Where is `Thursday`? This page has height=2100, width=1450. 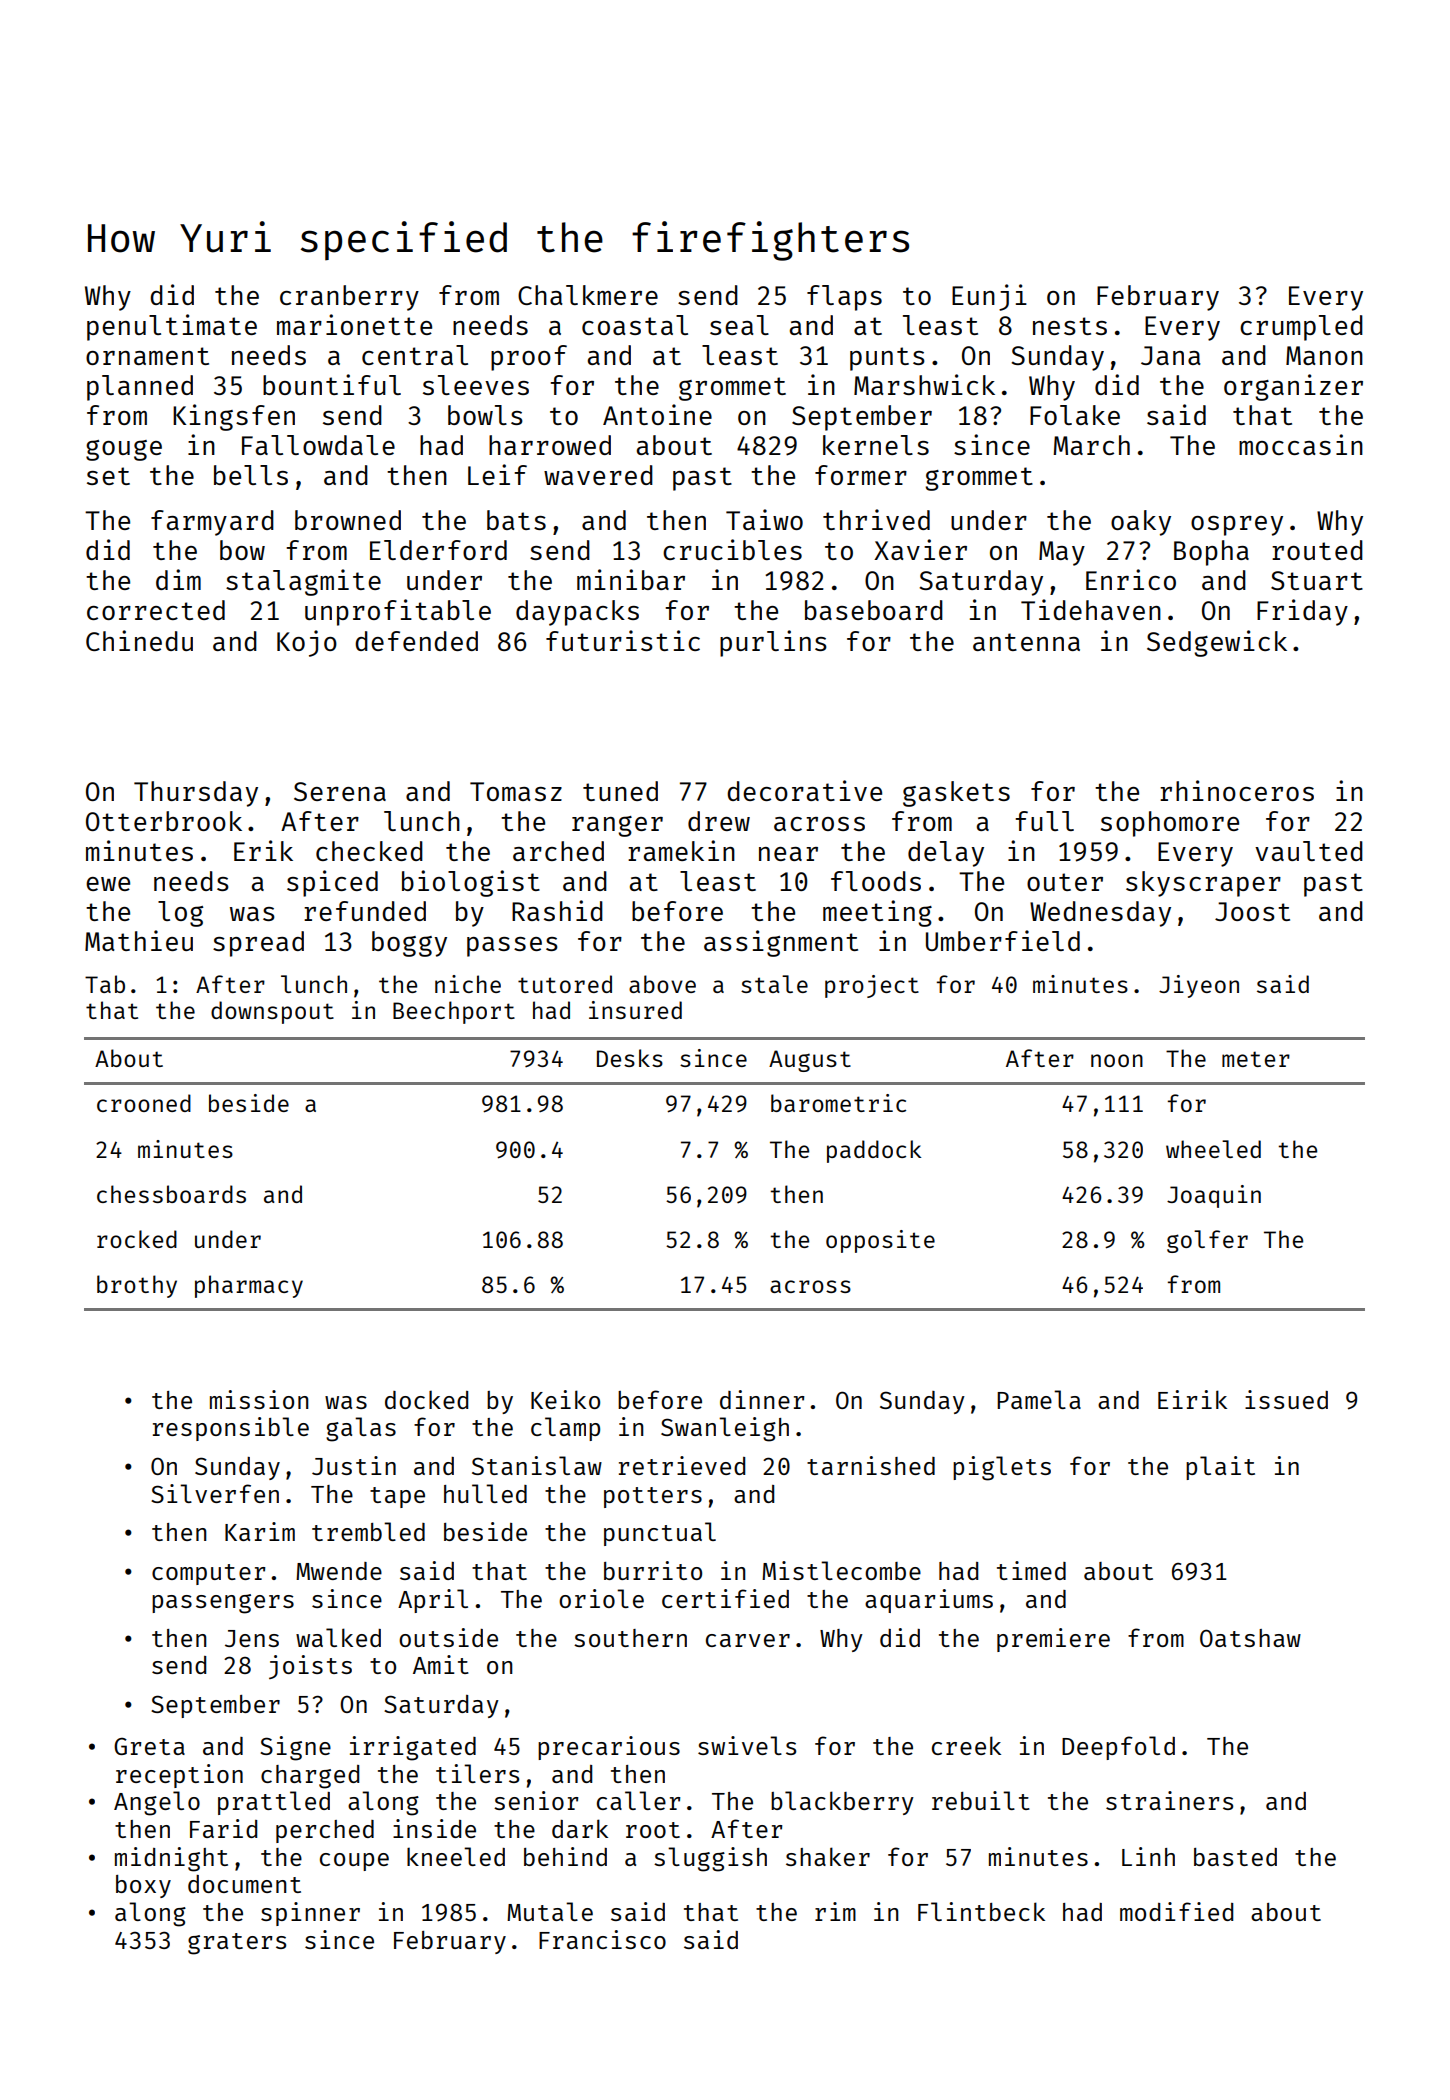
Thursday is located at coordinates (196, 794).
